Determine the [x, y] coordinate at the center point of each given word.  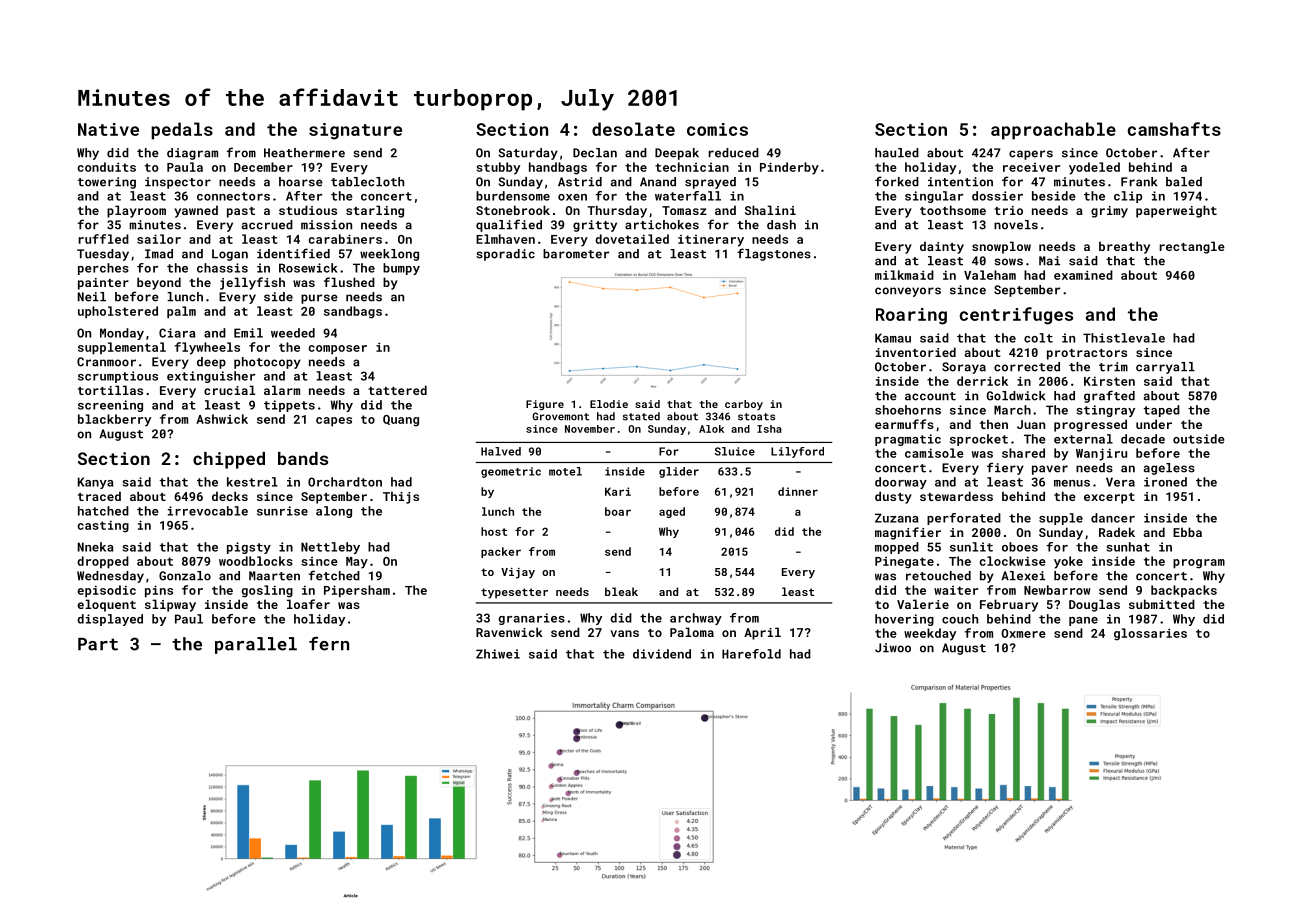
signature [355, 131]
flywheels [207, 348]
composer [337, 350]
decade [1143, 439]
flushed [349, 282]
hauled [897, 153]
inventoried [916, 352]
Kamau [893, 338]
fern [329, 644]
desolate [633, 129]
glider [679, 472]
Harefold [751, 654]
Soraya [964, 368]
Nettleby [330, 548]
